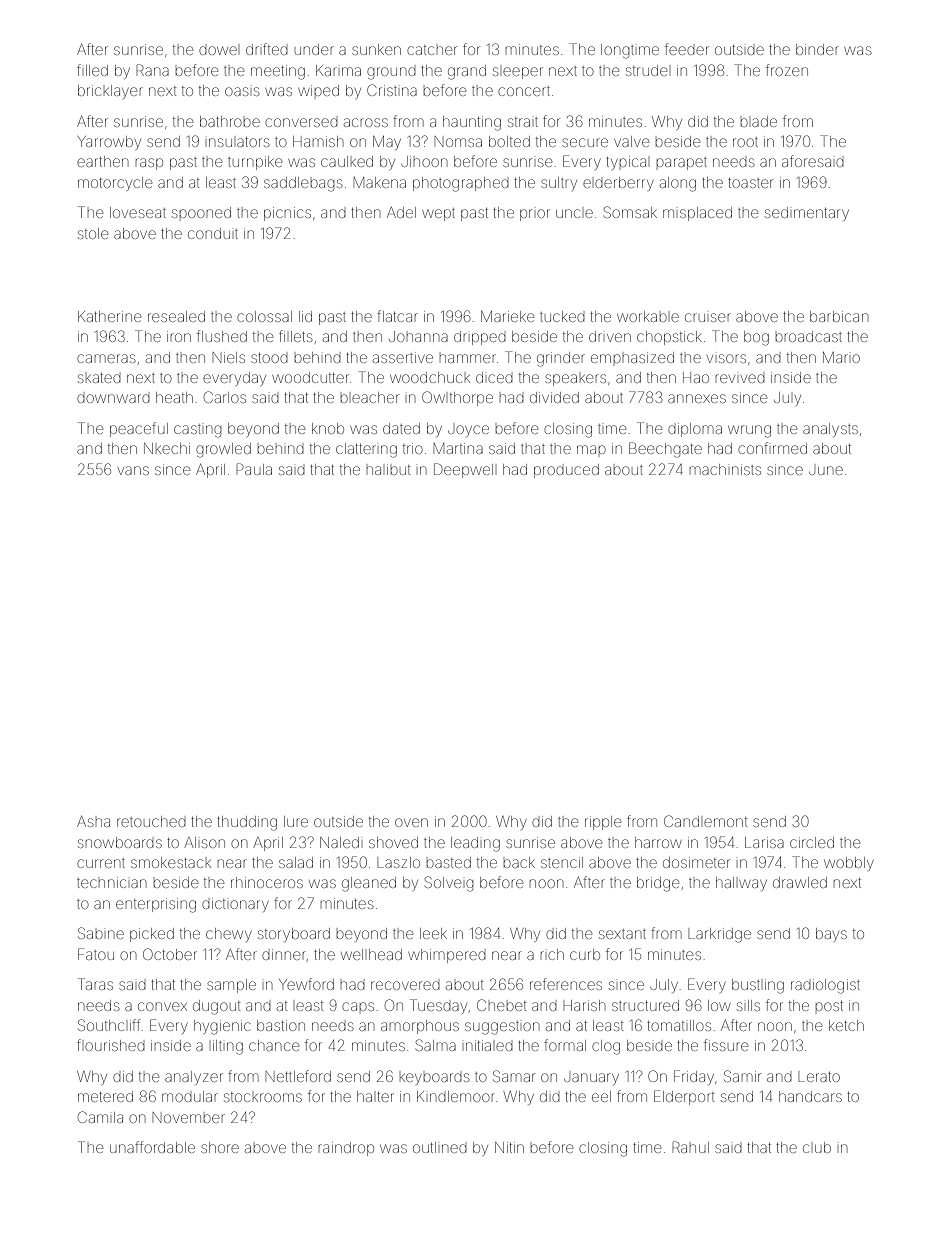 This screenshot has width=952, height=1233. I want to click on Asha, so click(93, 821).
